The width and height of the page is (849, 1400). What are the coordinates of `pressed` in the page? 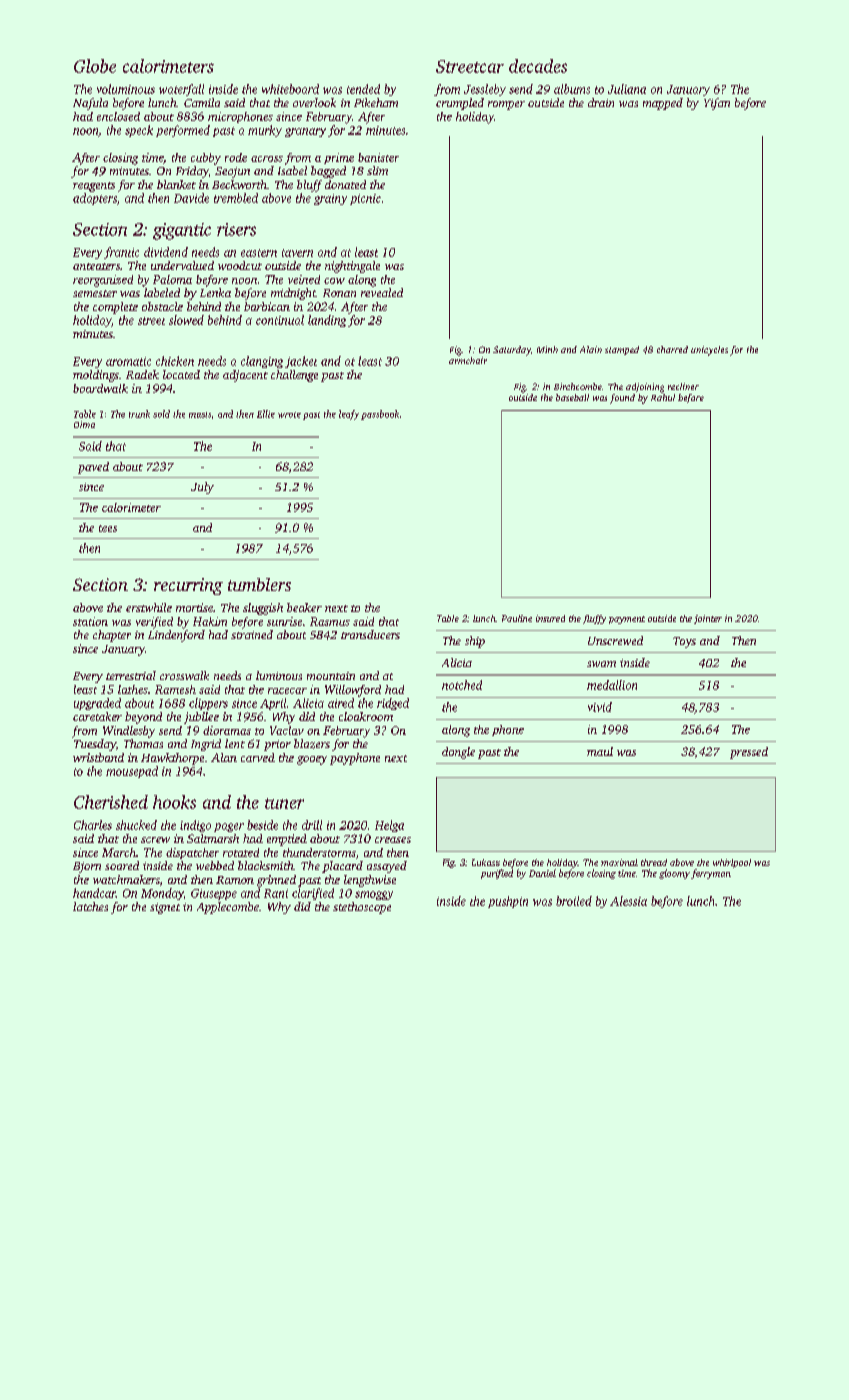 It's located at (749, 753).
